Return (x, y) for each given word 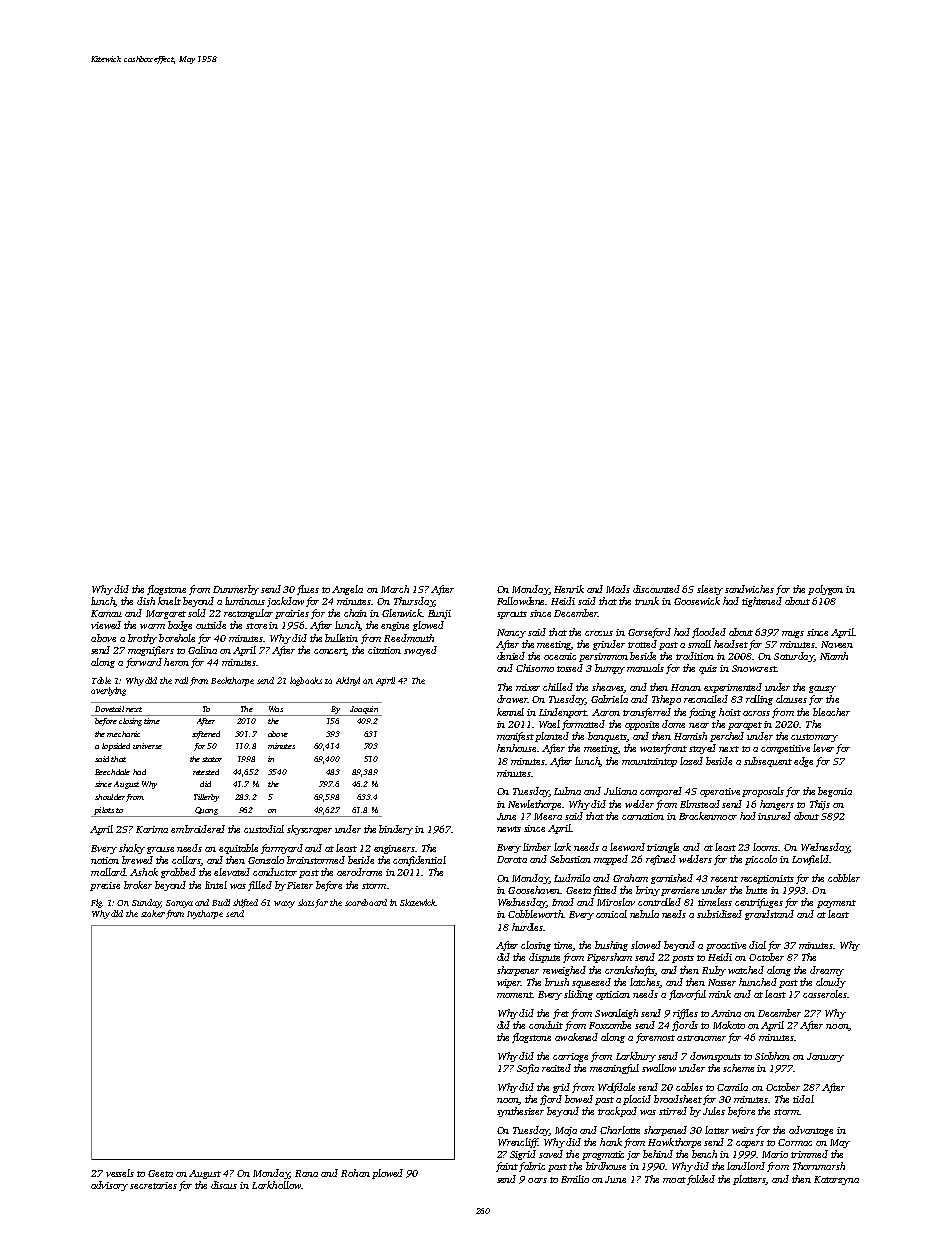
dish (146, 601)
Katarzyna (836, 1180)
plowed (387, 1174)
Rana (306, 1173)
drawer (512, 699)
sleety (710, 590)
